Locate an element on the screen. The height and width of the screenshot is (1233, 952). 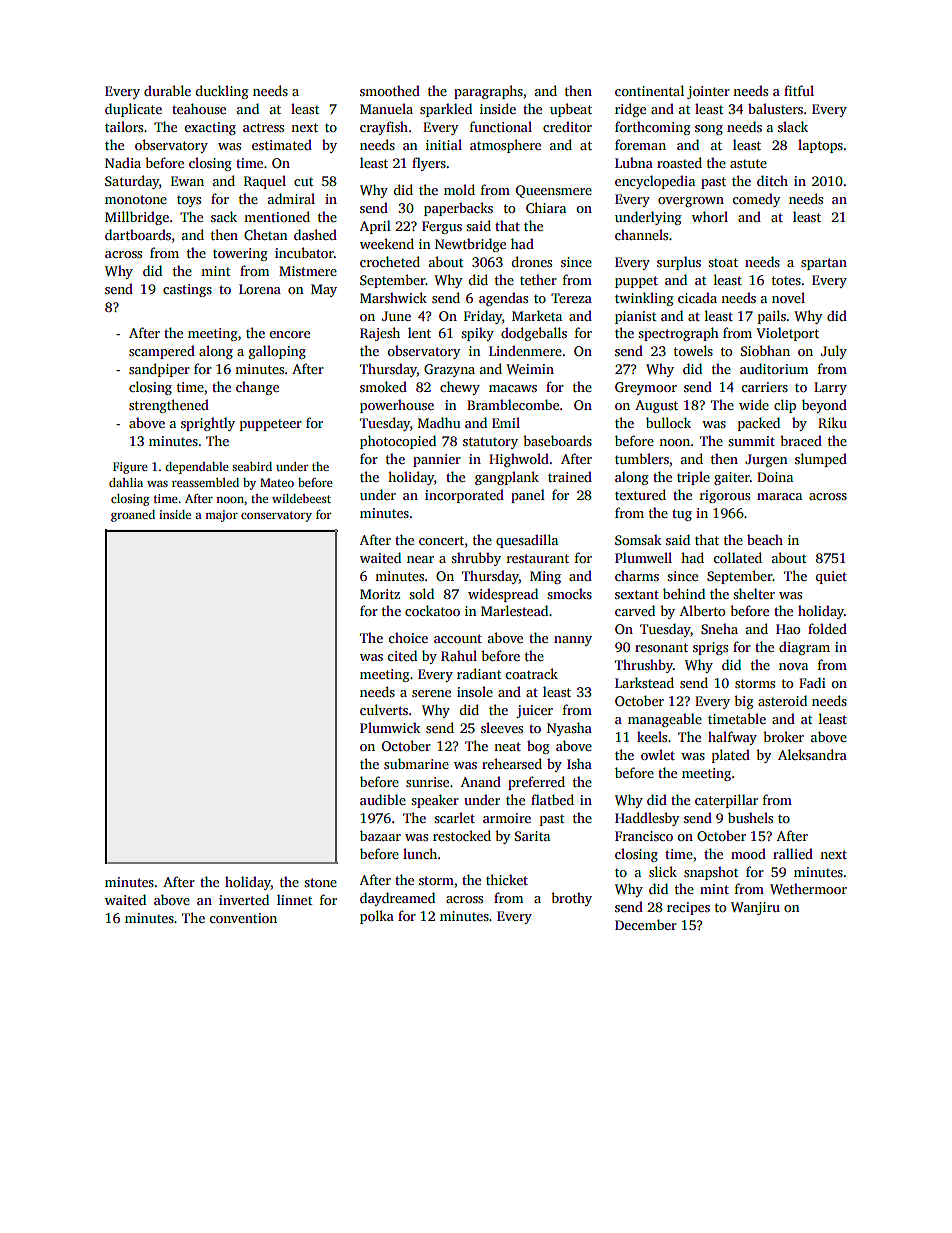
groaned is located at coordinates (133, 516).
